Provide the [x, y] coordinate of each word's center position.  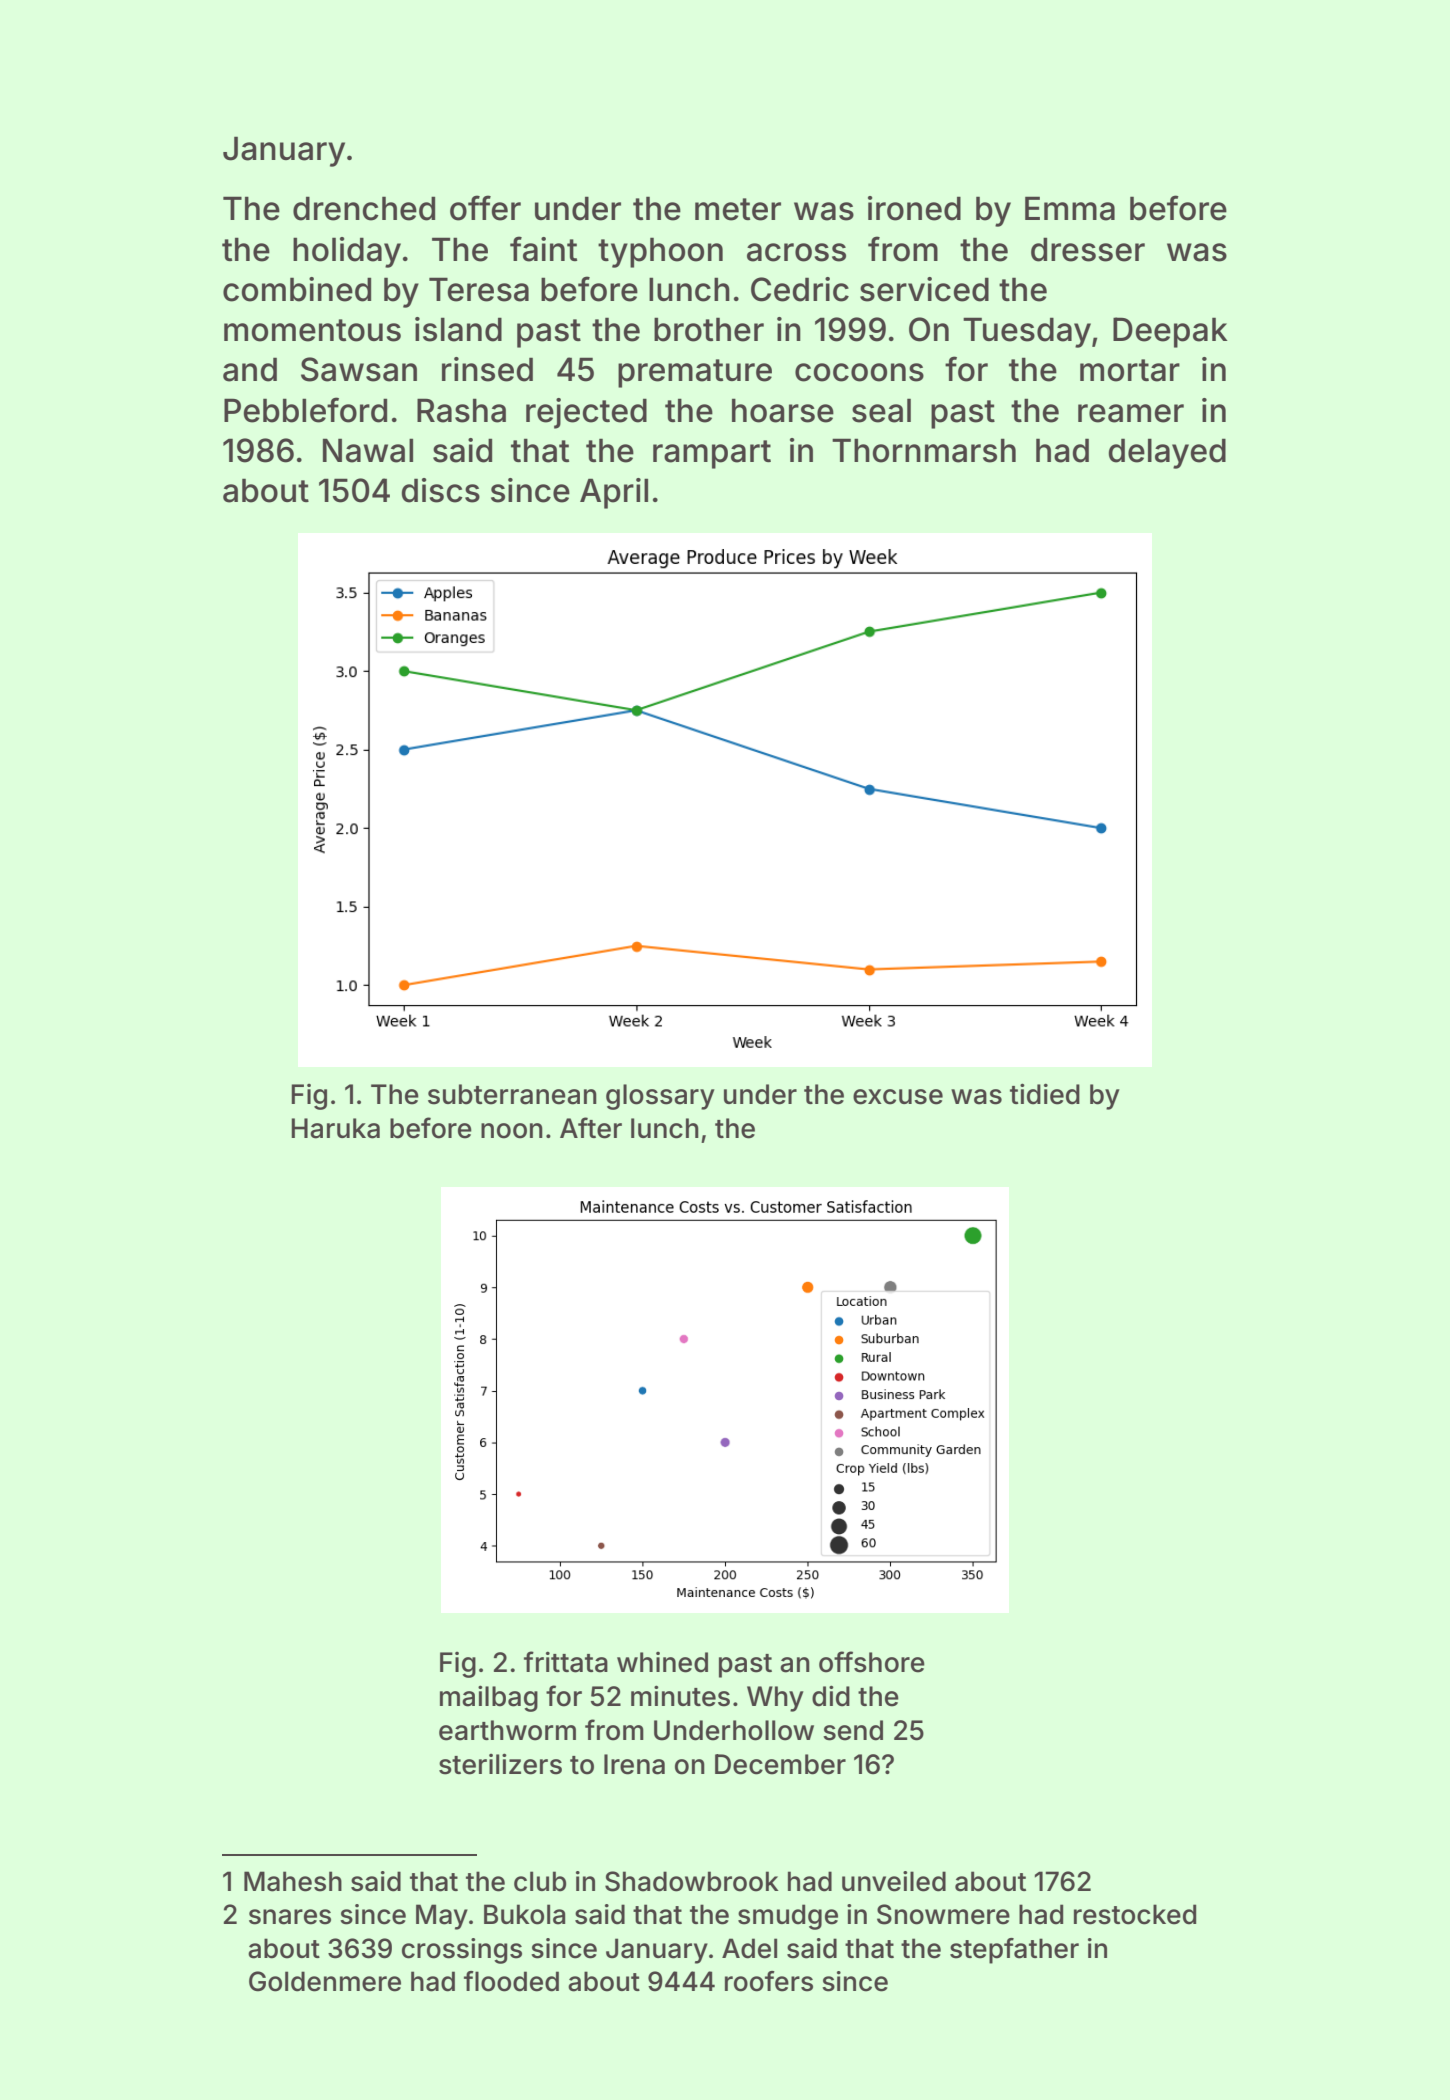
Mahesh [293, 1881]
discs [440, 490]
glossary [660, 1097]
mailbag [489, 1698]
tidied [1045, 1094]
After [591, 1128]
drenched [364, 208]
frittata [566, 1662]
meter [738, 209]
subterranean [512, 1094]
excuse [898, 1097]
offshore [872, 1662]
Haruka [335, 1128]
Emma [1070, 208]
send [853, 1730]
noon [512, 1131]
